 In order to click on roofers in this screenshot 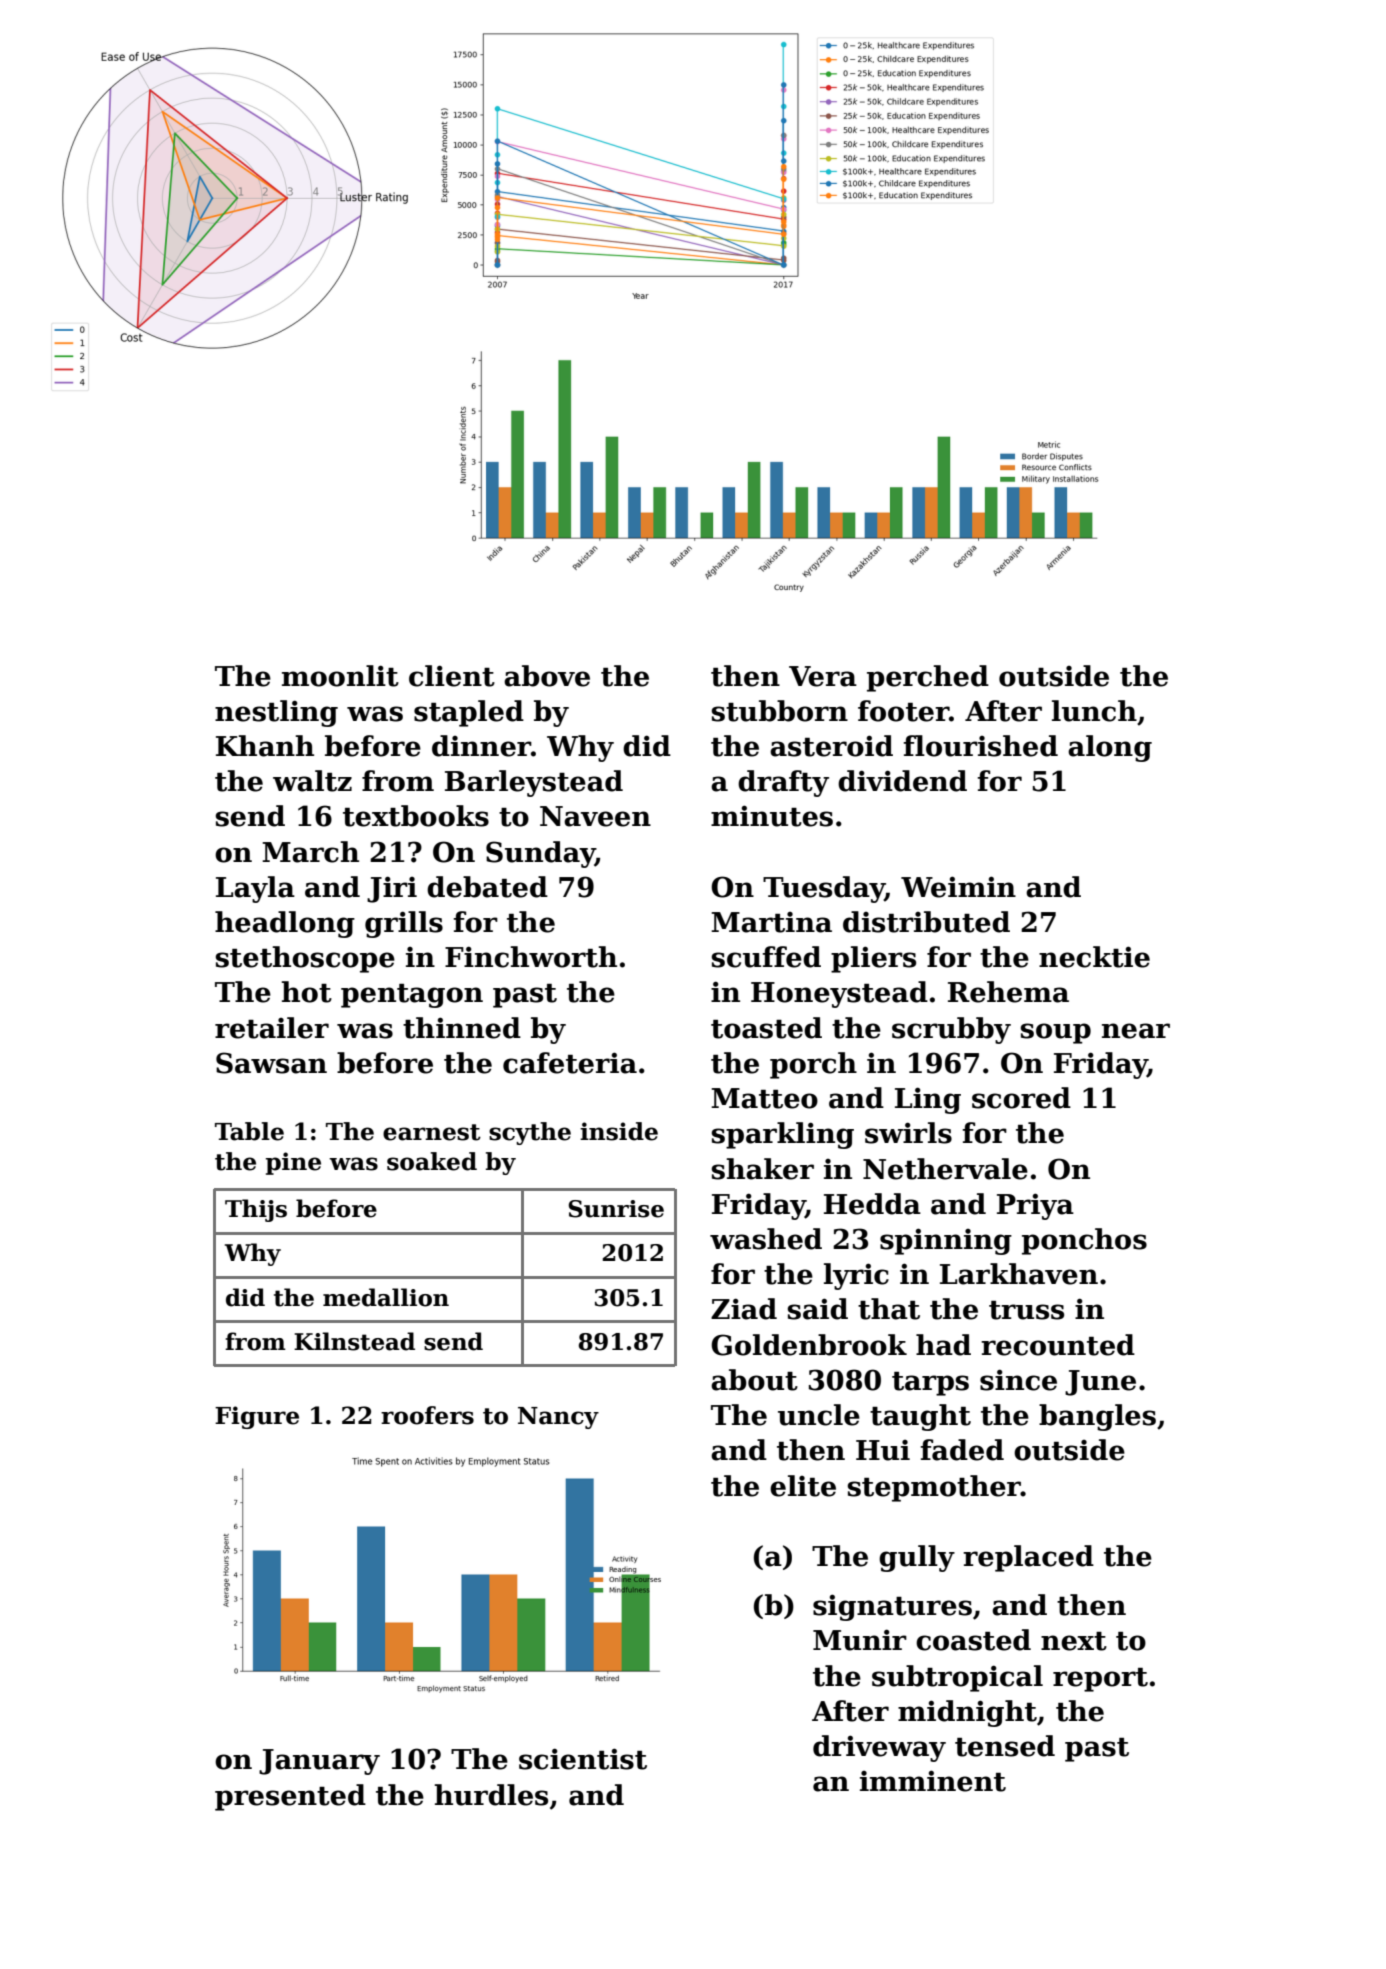, I will do `click(427, 1415)`.
